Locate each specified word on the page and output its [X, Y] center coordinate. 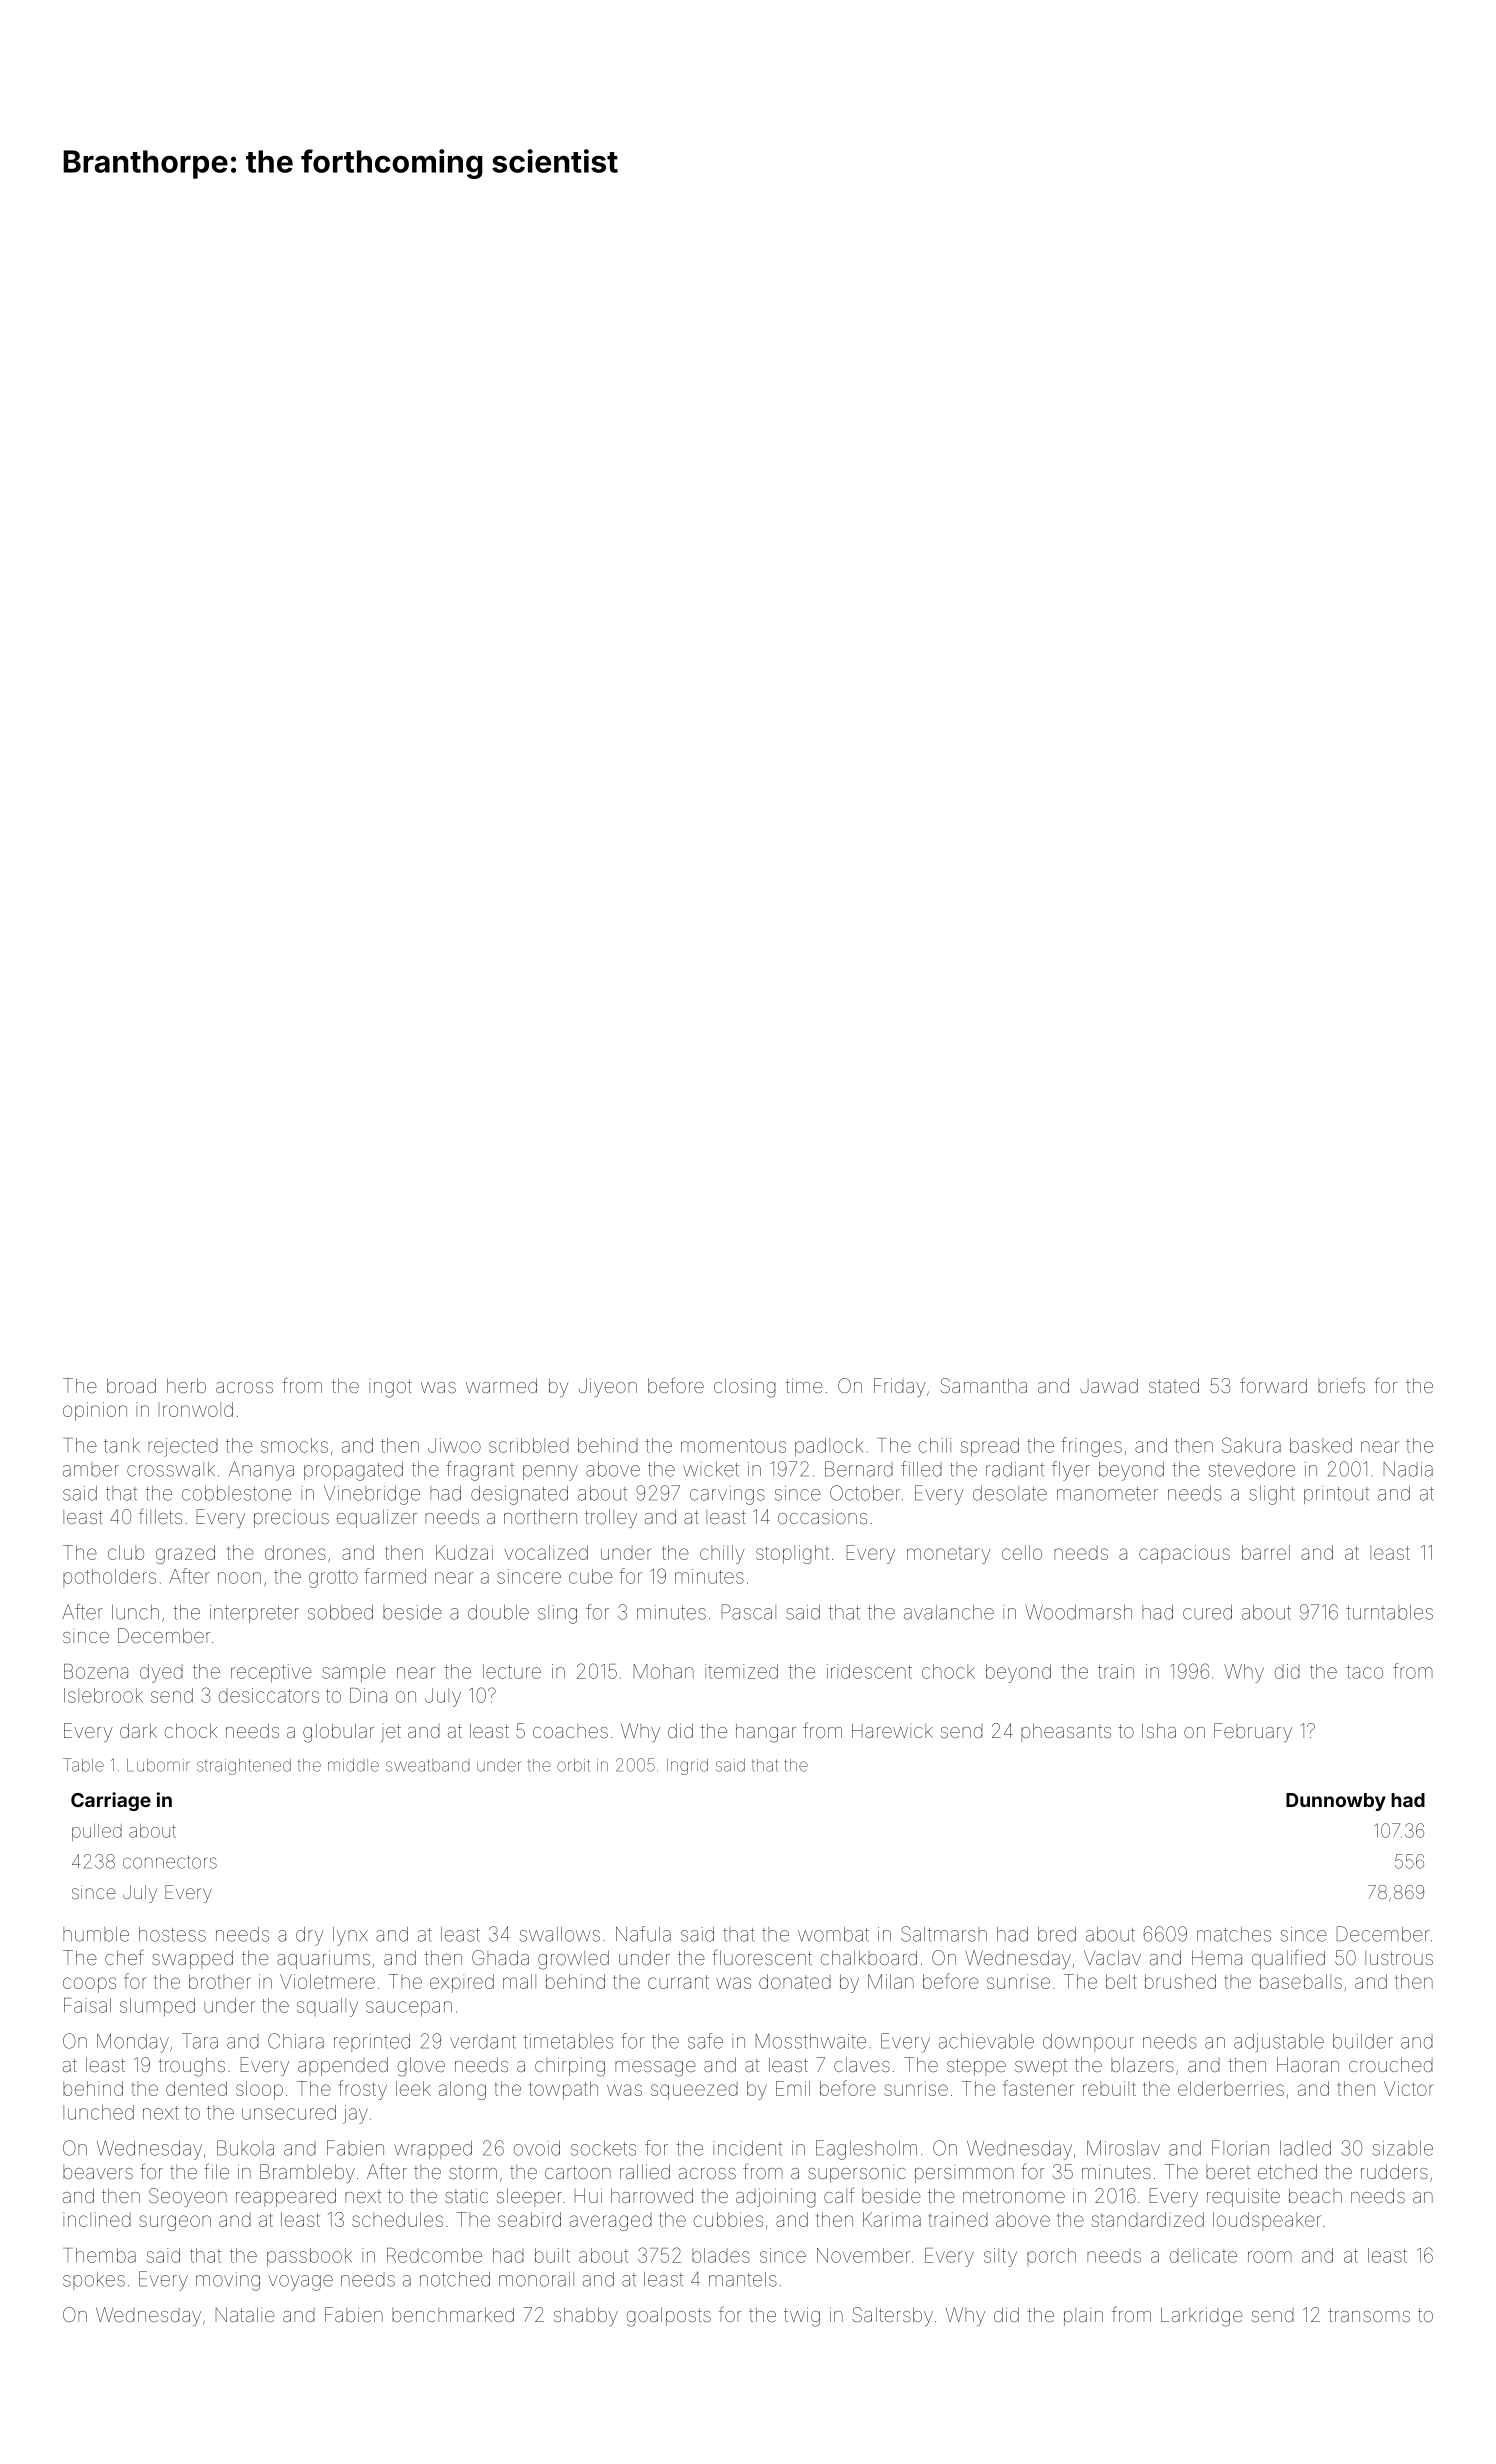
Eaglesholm [866, 2150]
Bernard [859, 1469]
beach [1315, 2195]
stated [1174, 1385]
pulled [97, 1832]
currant [678, 1982]
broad [131, 1385]
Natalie [245, 2314]
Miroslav [1123, 2148]
